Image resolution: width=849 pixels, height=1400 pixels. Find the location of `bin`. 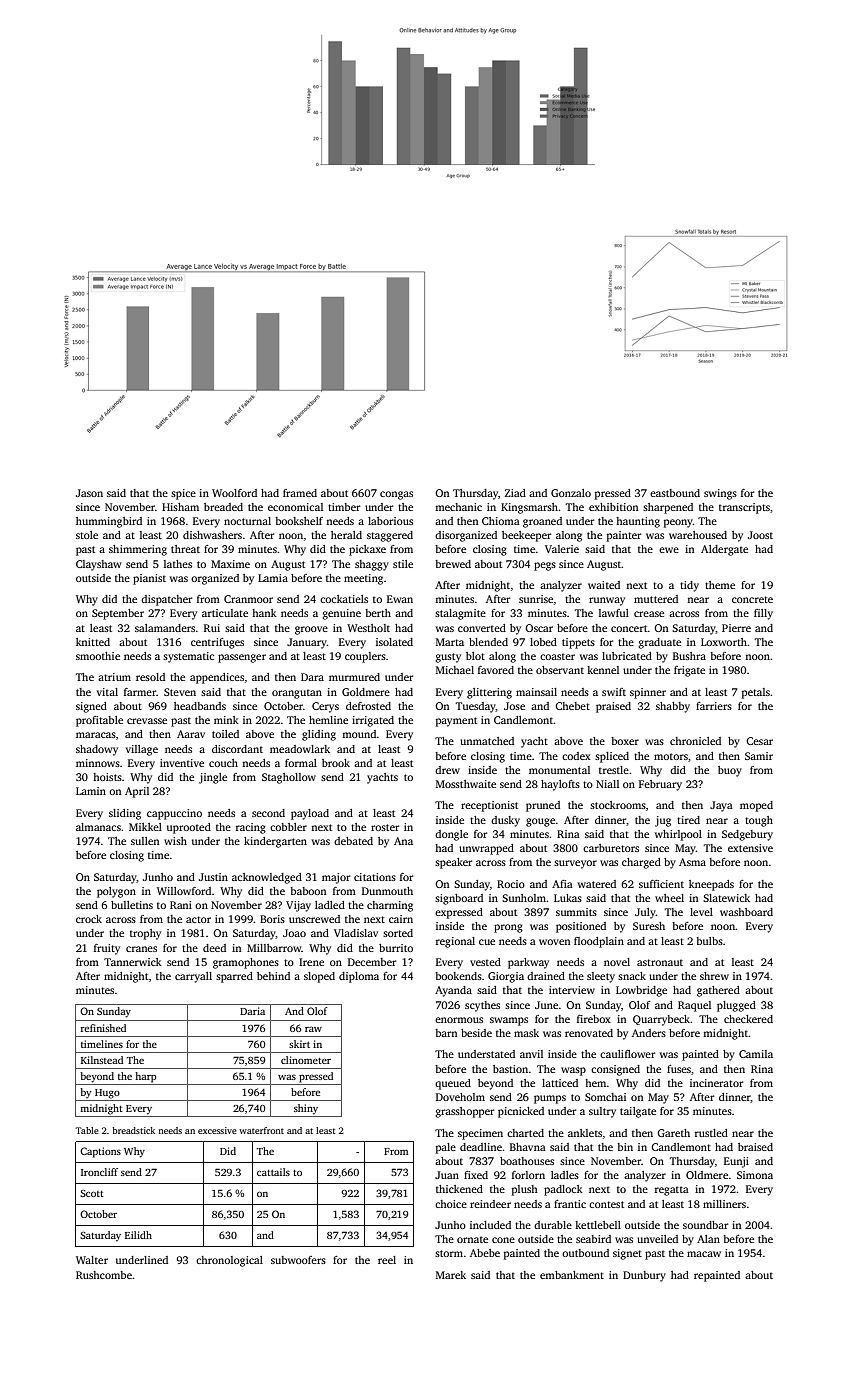

bin is located at coordinates (625, 1147).
